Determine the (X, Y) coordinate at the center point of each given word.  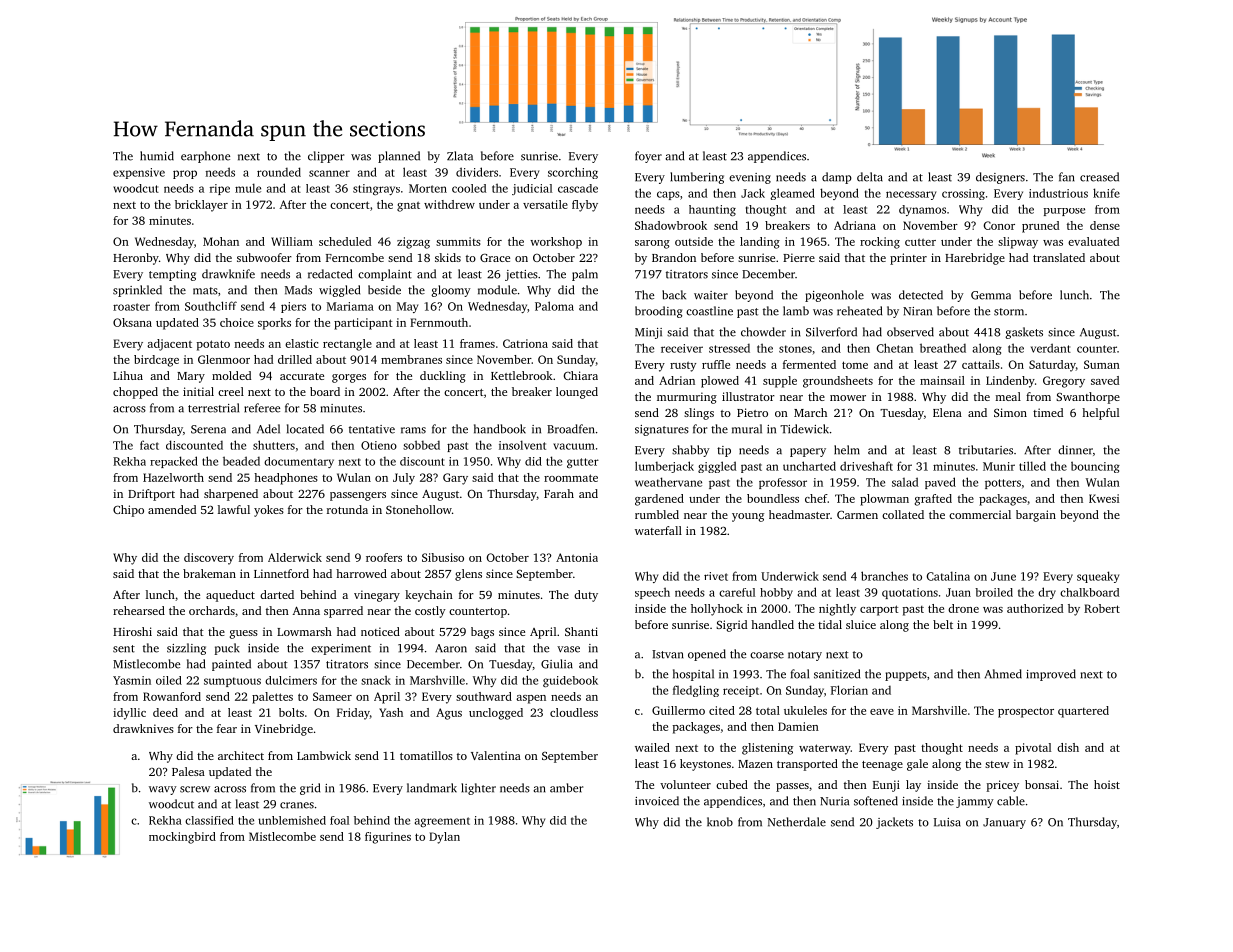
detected (921, 295)
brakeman (209, 573)
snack (376, 680)
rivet (716, 576)
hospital (693, 675)
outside (694, 241)
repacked (174, 462)
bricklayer (201, 206)
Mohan (221, 241)
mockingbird (182, 838)
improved (1051, 675)
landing (760, 243)
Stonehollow (419, 509)
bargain (1036, 516)
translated (1059, 257)
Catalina (948, 576)
